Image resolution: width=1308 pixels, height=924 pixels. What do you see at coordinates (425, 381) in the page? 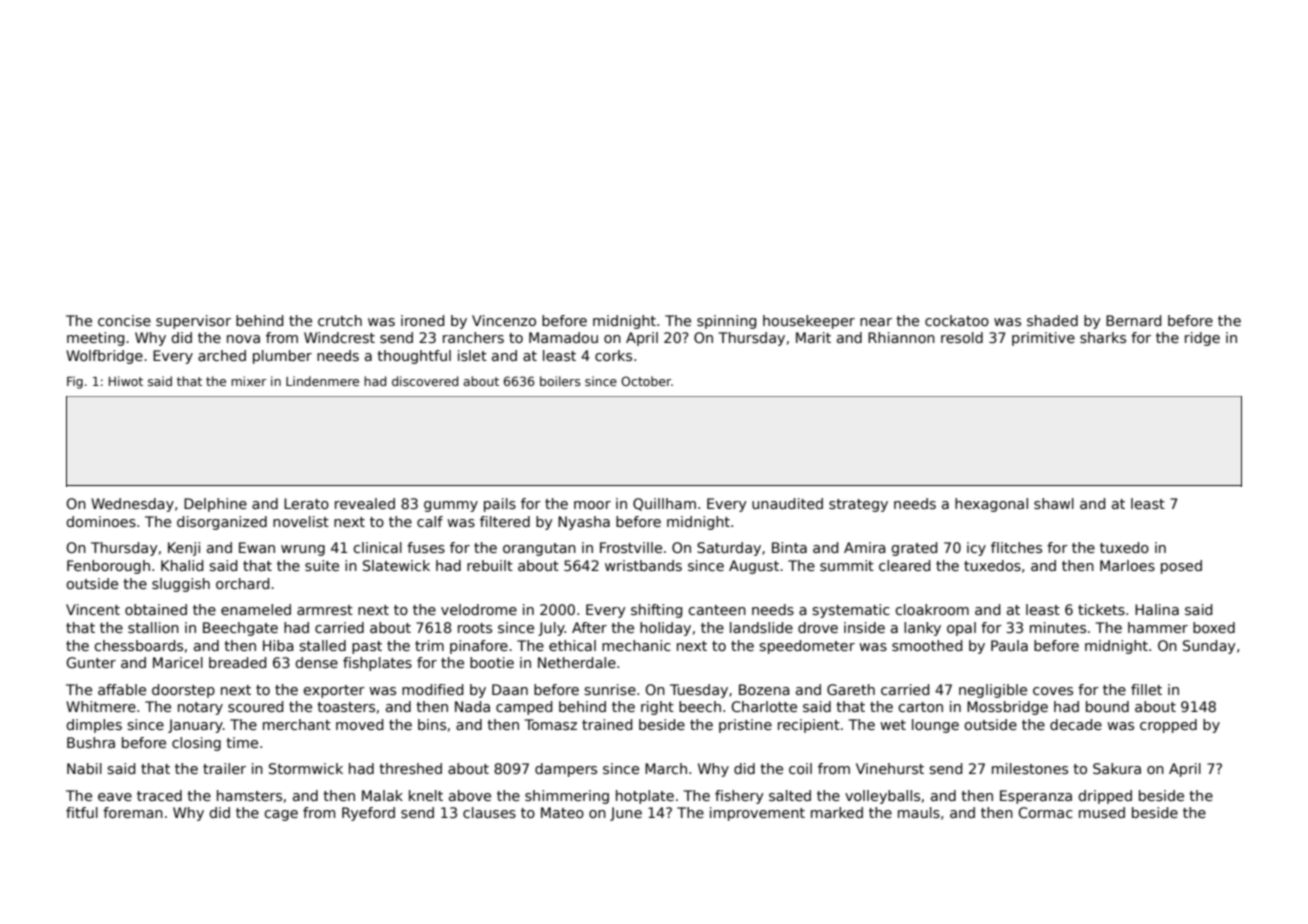
I see `discovered` at bounding box center [425, 381].
